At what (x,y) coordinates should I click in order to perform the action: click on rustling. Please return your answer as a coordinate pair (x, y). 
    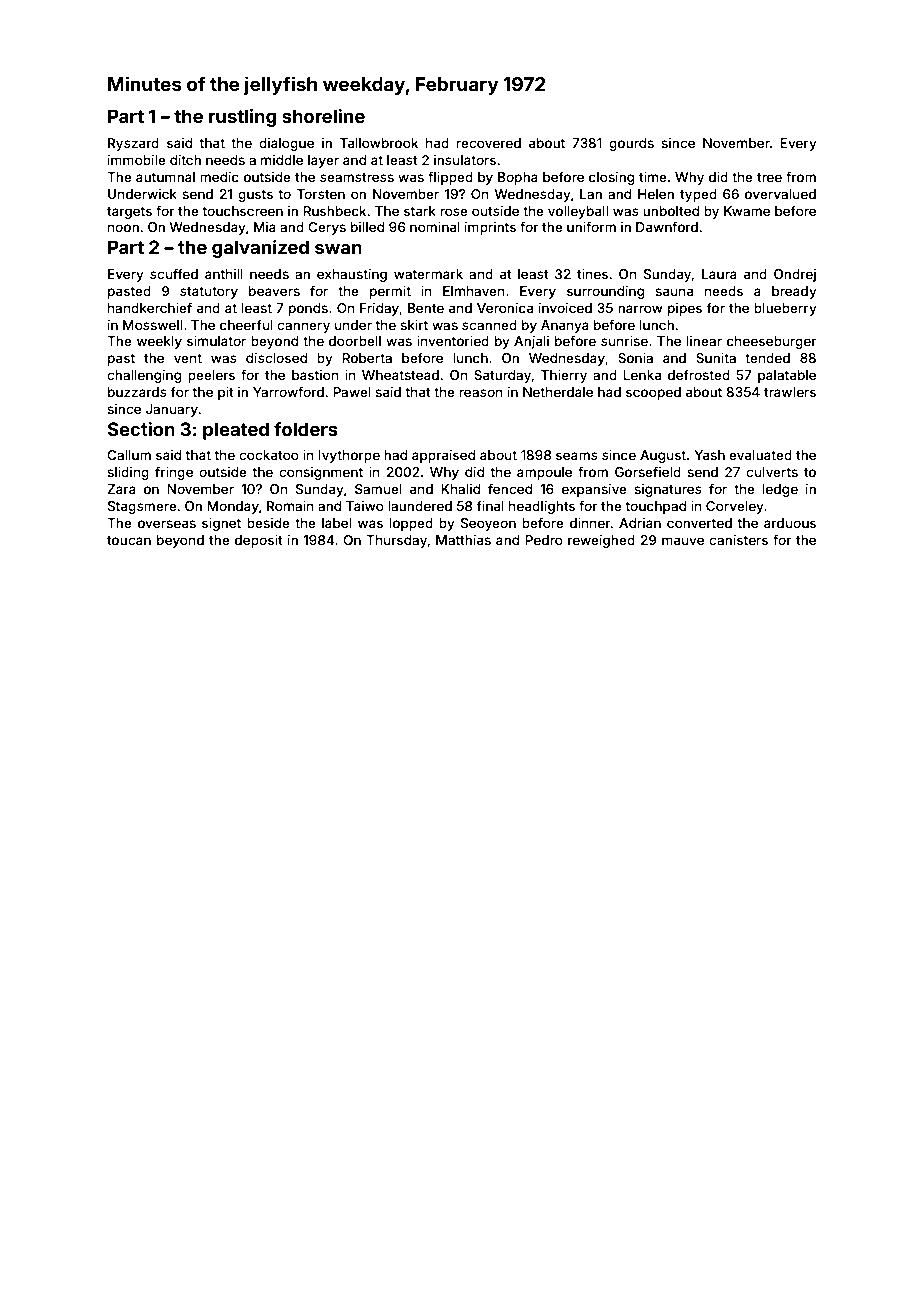
    Looking at the image, I should click on (243, 118).
